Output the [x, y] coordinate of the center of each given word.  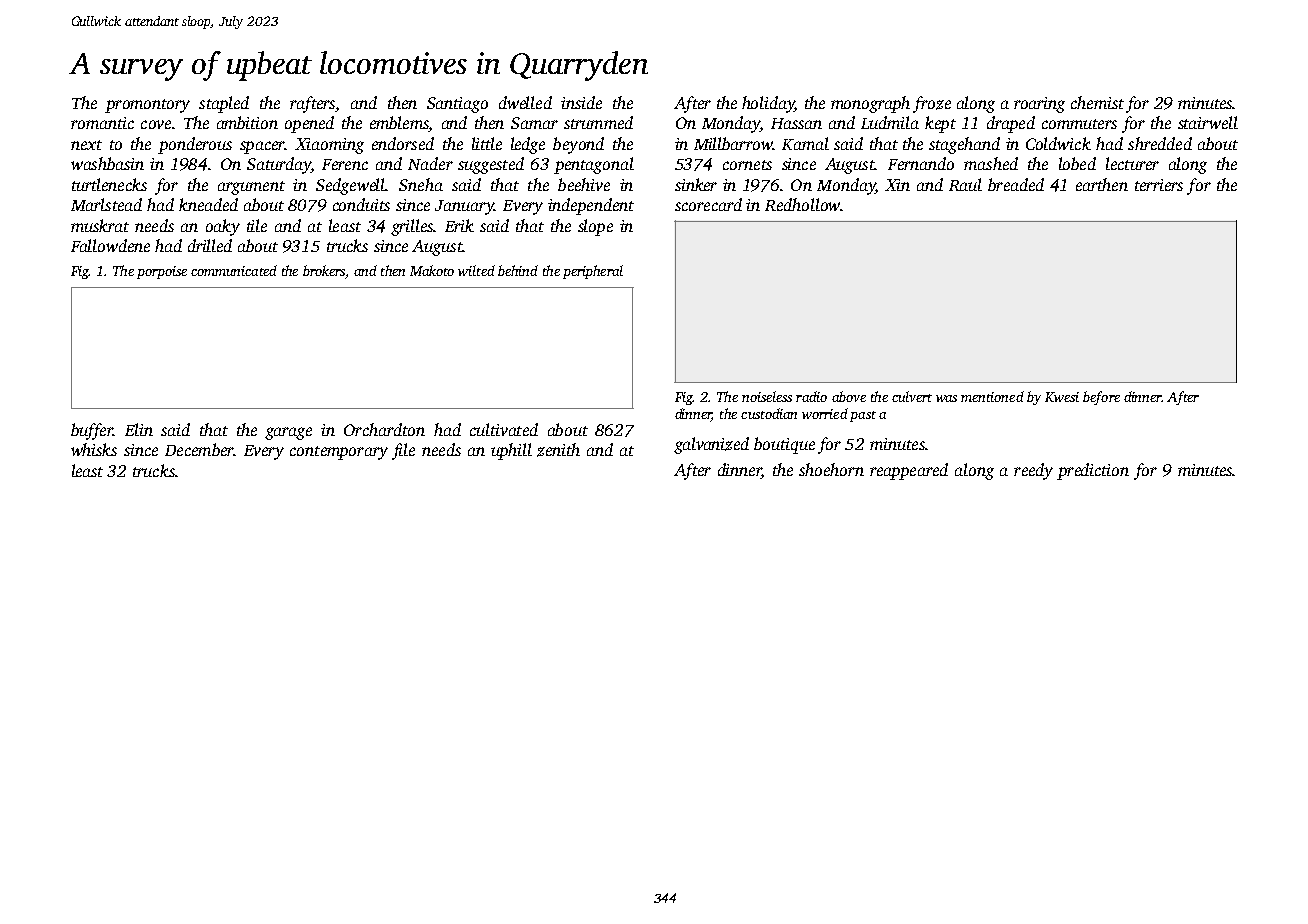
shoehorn [831, 469]
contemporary [339, 453]
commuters [1079, 124]
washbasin [107, 163]
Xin [897, 185]
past [863, 416]
